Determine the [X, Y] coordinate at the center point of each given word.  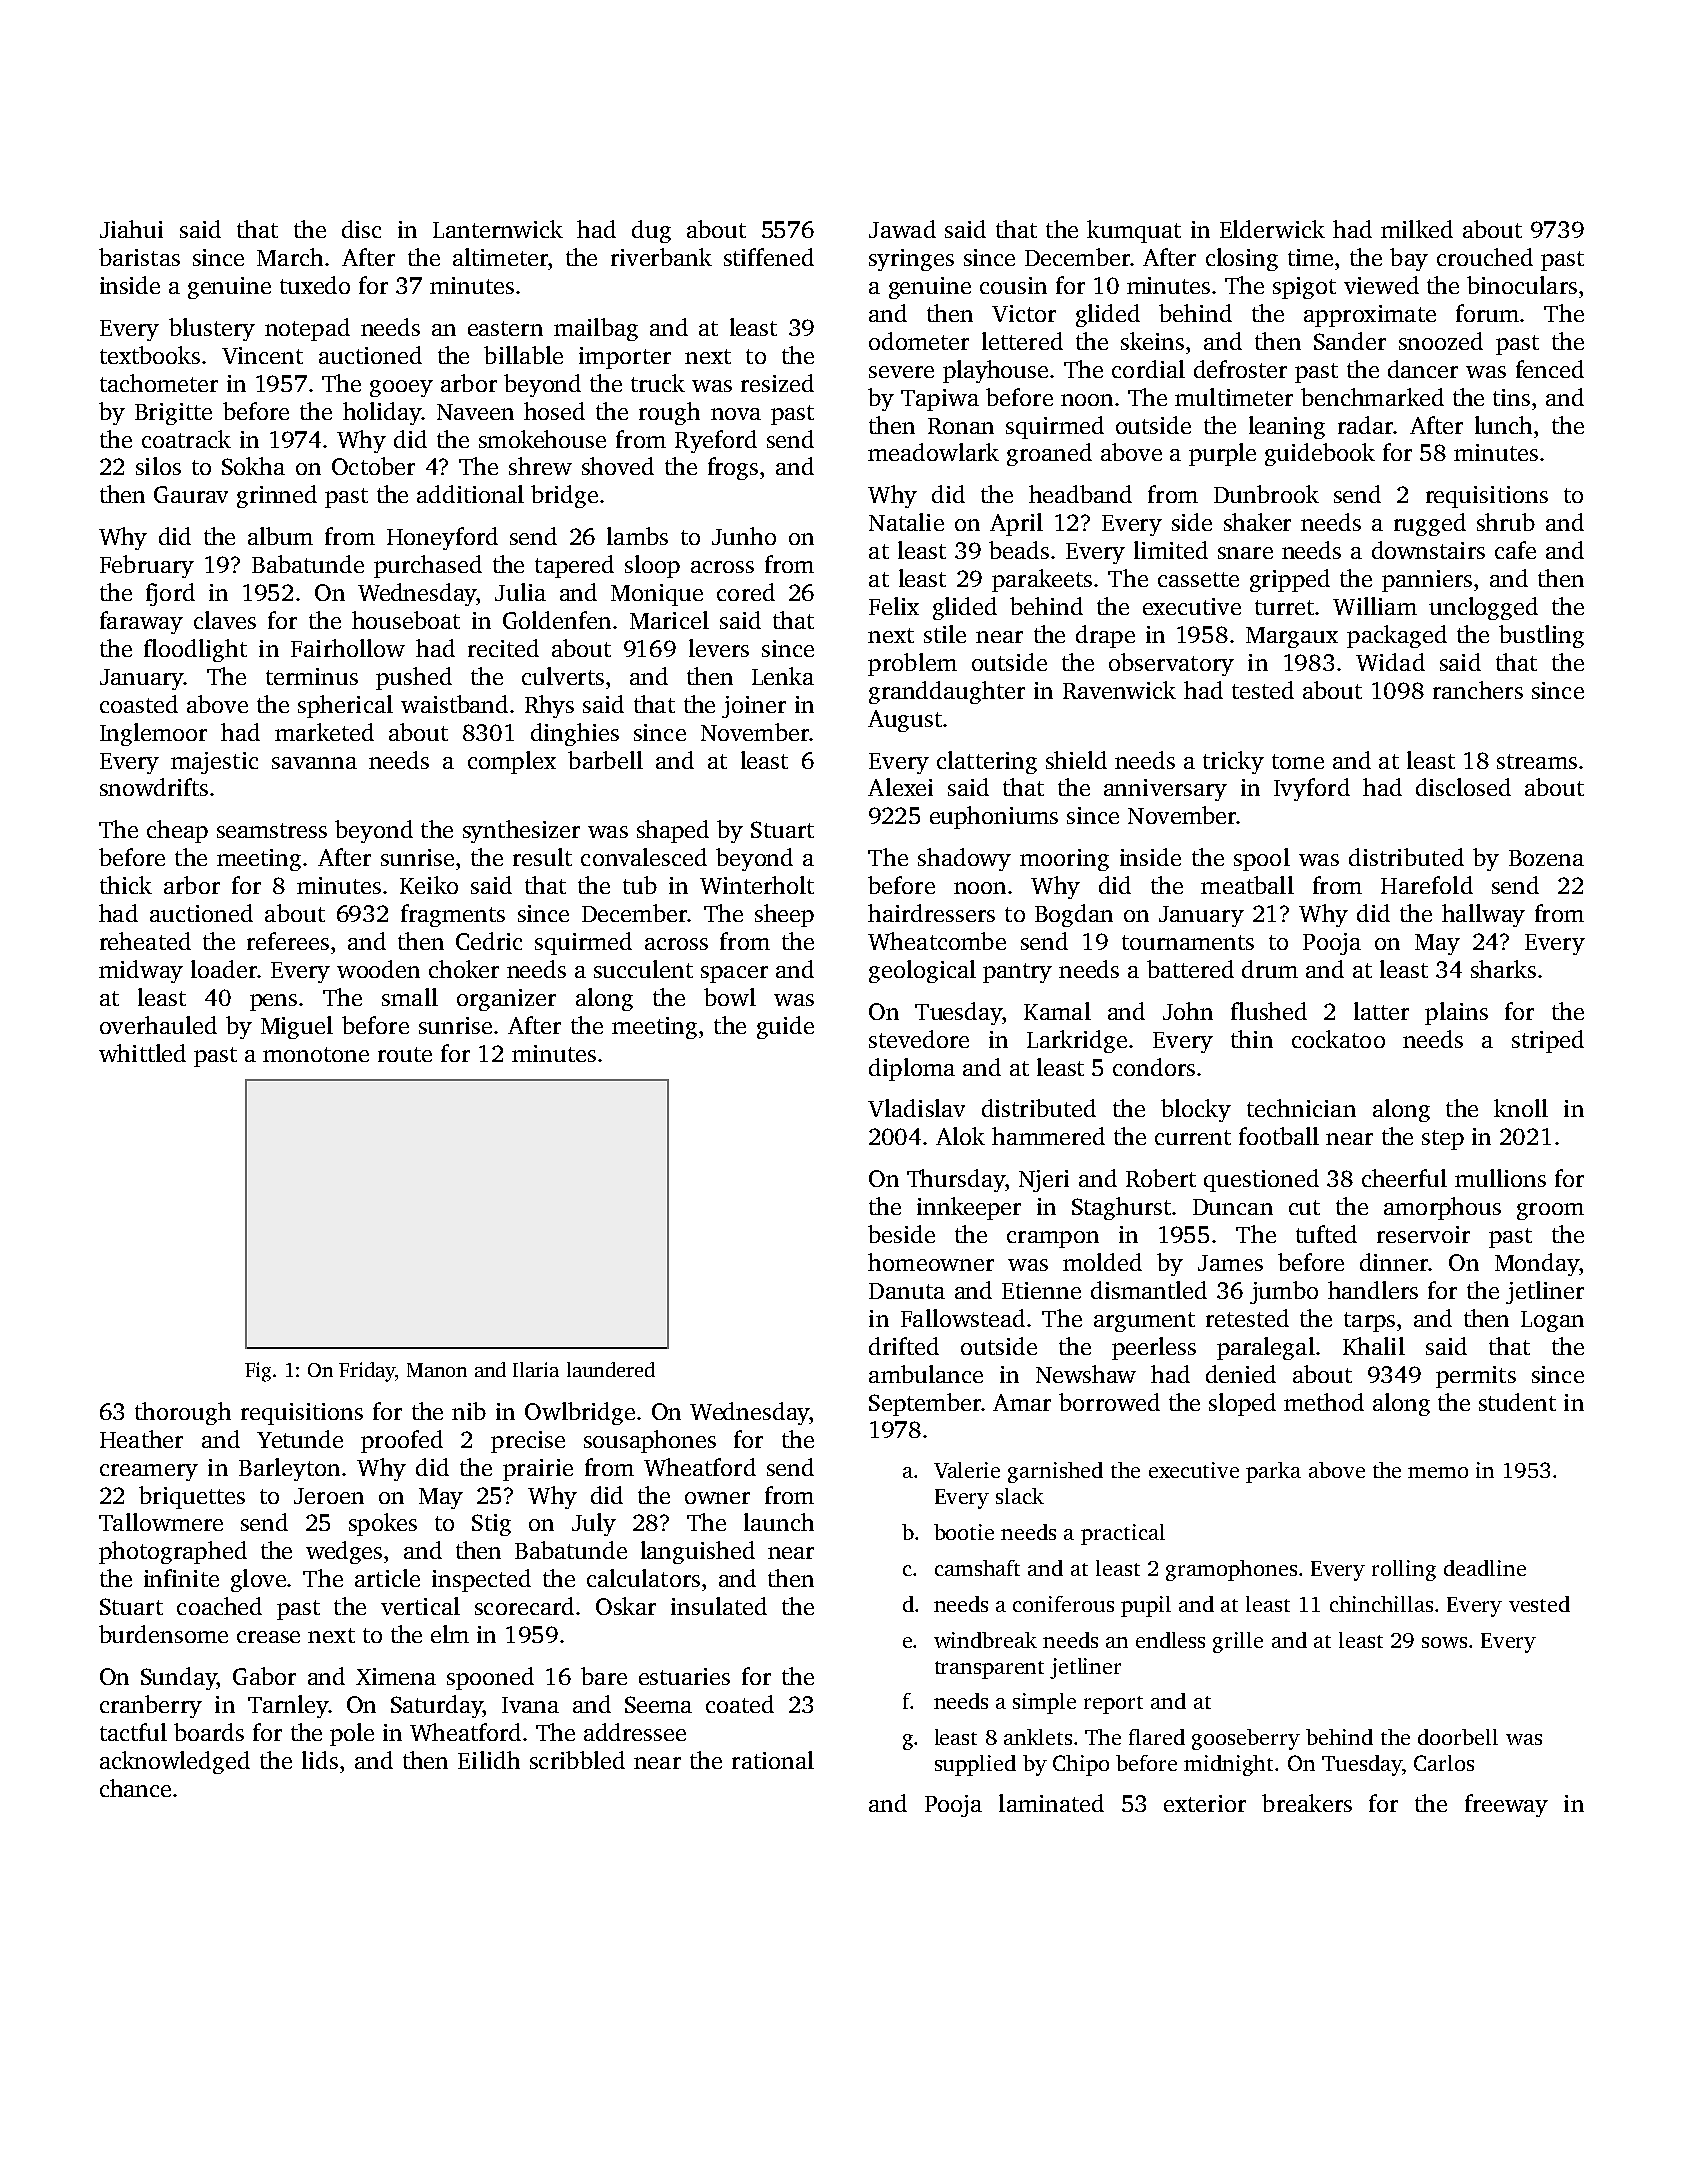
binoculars [1522, 285]
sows [1444, 1642]
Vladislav [916, 1108]
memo [1438, 1472]
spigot [1304, 288]
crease [268, 1637]
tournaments [1188, 942]
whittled [142, 1053]
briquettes [192, 1497]
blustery [212, 329]
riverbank [661, 257]
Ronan [961, 426]
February [147, 566]
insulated [719, 1606]
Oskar [626, 1606]
